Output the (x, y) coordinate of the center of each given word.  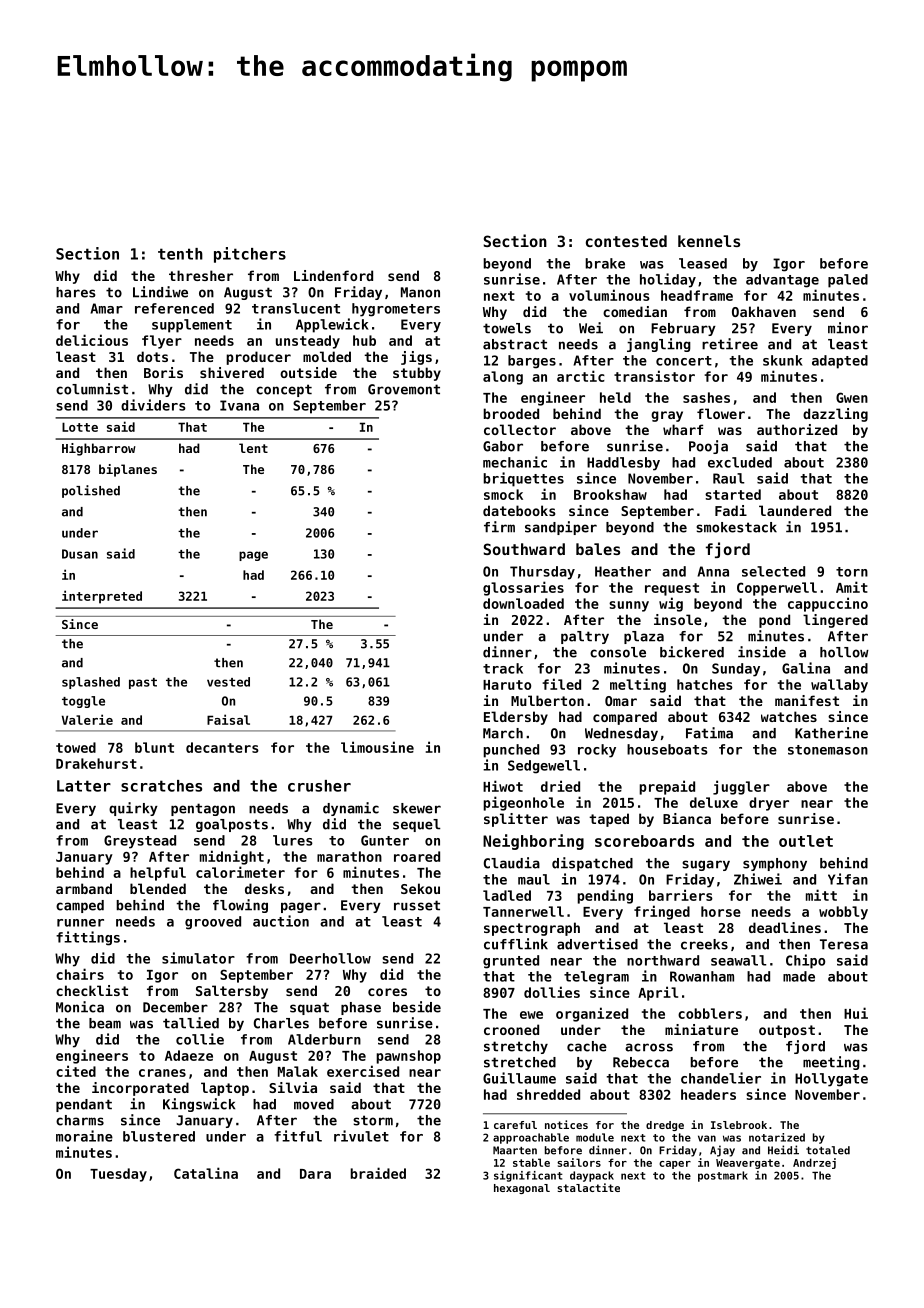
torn (852, 572)
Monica (80, 1007)
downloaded (523, 603)
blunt (154, 747)
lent (253, 448)
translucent (296, 308)
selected (773, 571)
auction (281, 921)
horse (721, 911)
